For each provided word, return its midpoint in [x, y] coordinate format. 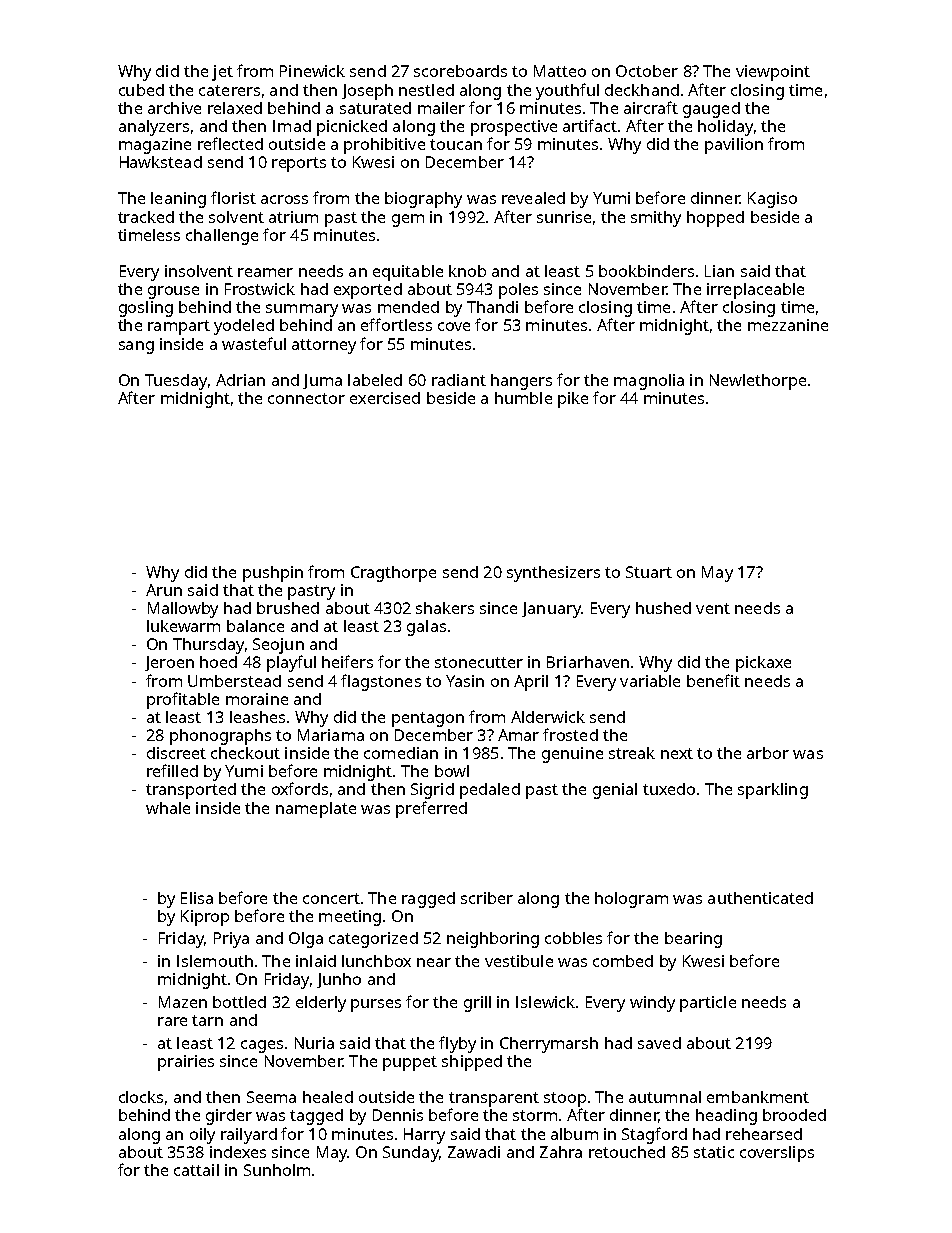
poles [518, 291]
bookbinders [646, 271]
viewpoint [773, 73]
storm [535, 1115]
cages [262, 1046]
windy [652, 1004]
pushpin [273, 574]
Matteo [560, 71]
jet [222, 73]
